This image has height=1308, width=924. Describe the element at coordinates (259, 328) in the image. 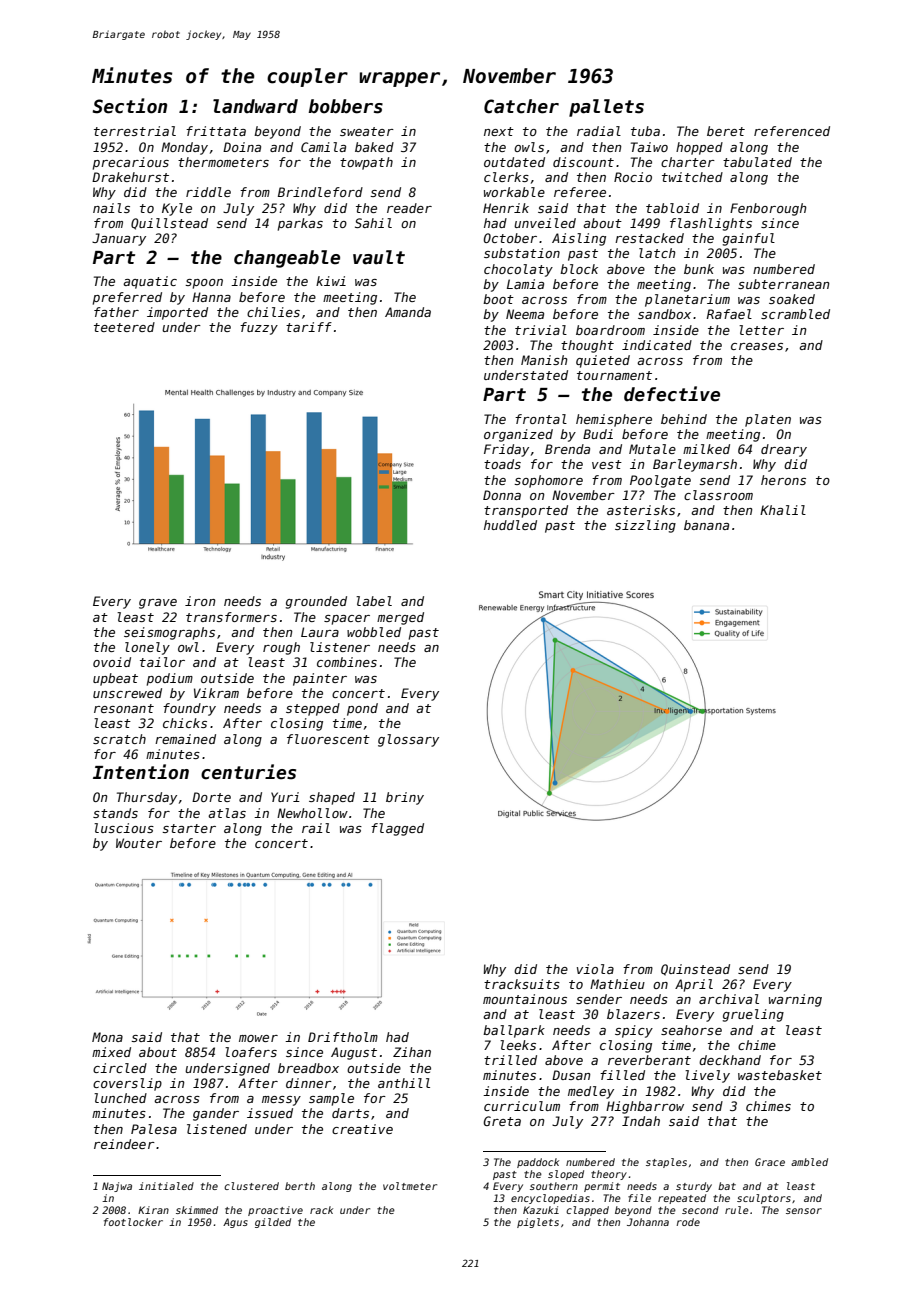

I see `fuzzy` at that location.
